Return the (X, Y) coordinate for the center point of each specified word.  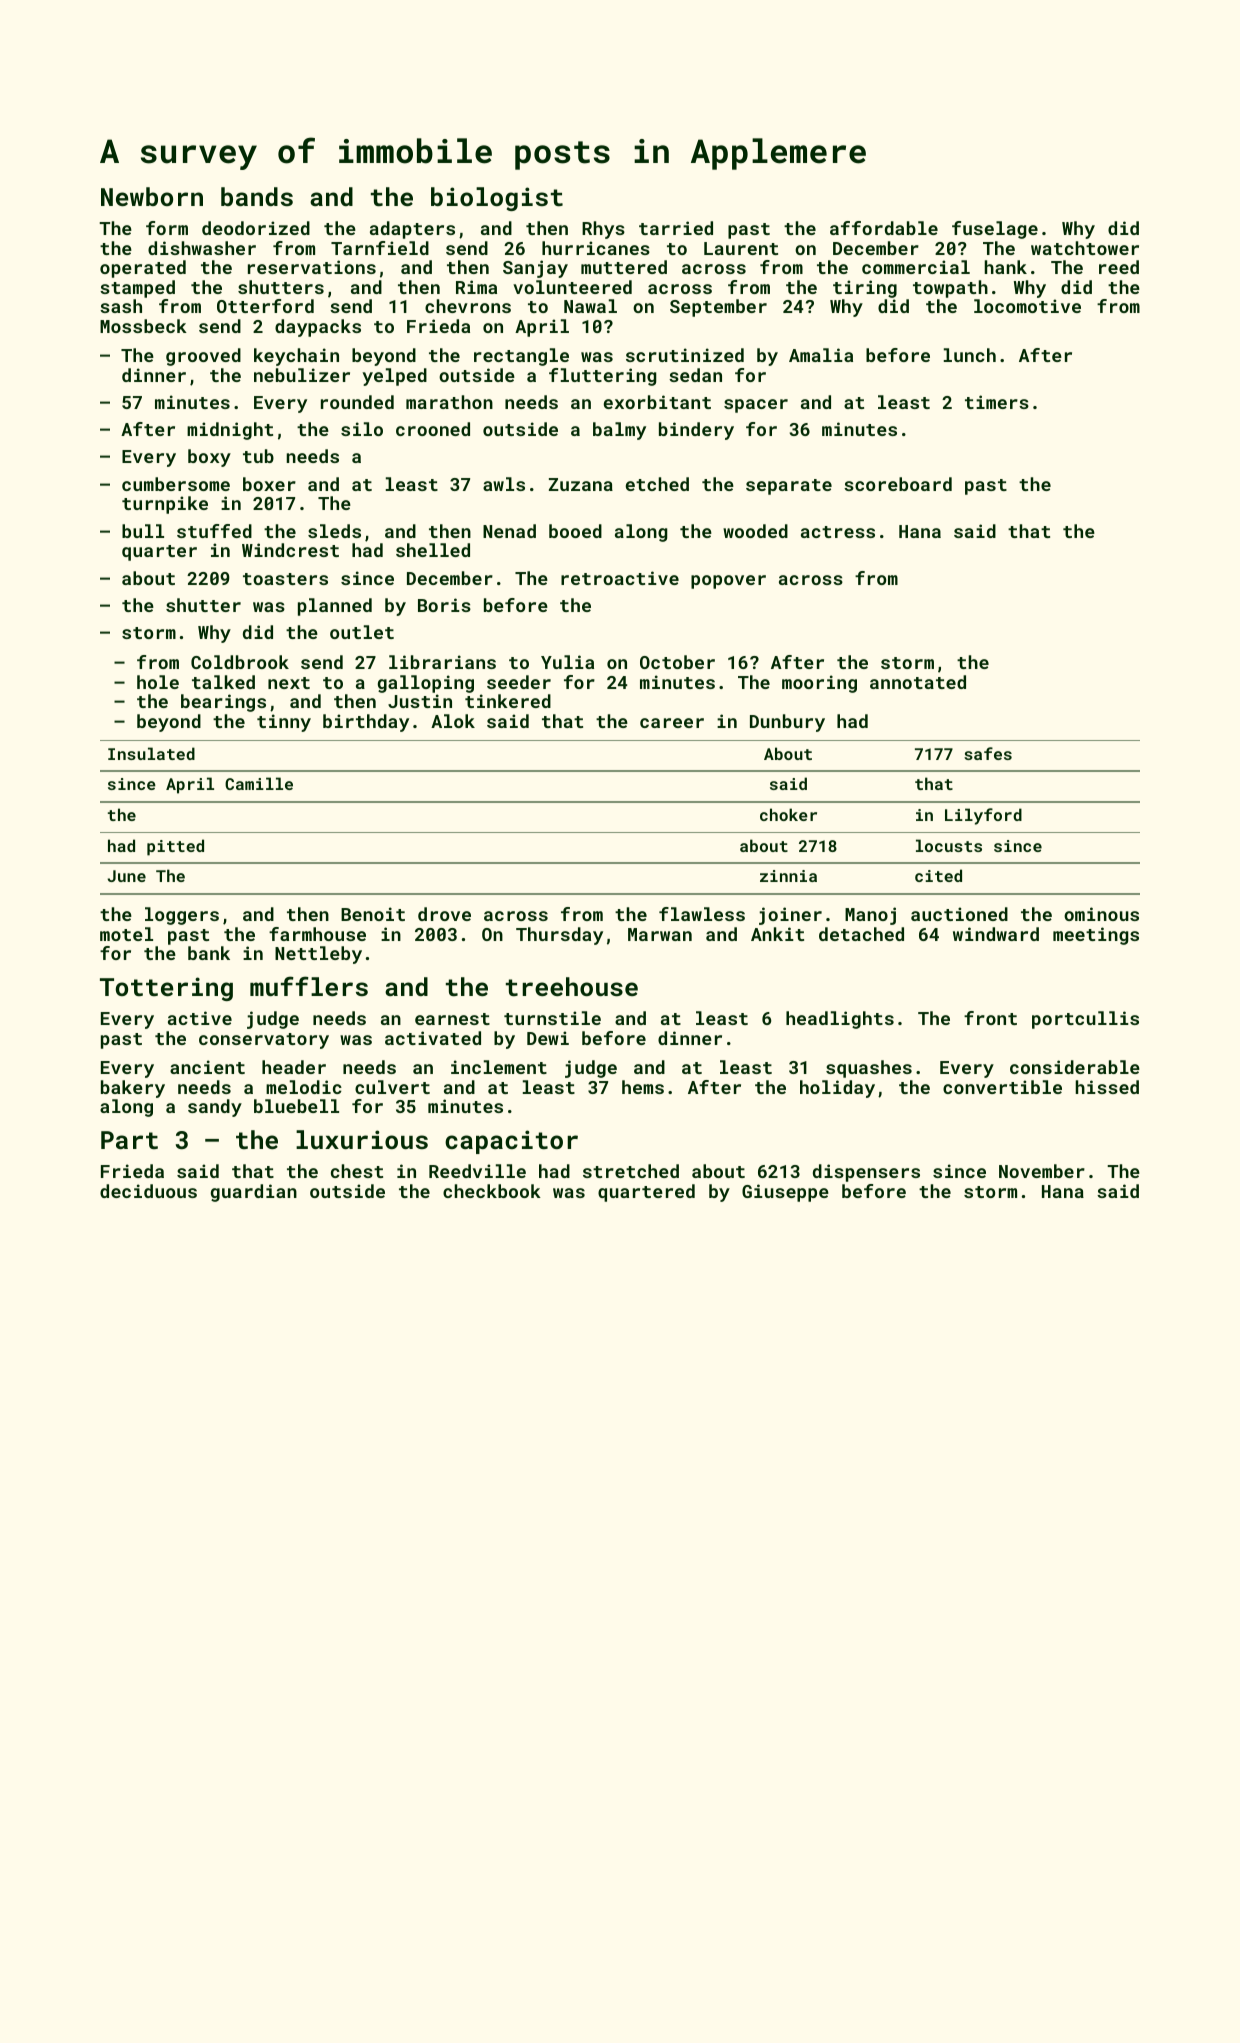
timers (997, 402)
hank (1005, 267)
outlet (362, 632)
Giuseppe (785, 1193)
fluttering (603, 377)
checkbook (492, 1191)
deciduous (148, 1191)
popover (728, 582)
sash (121, 306)
